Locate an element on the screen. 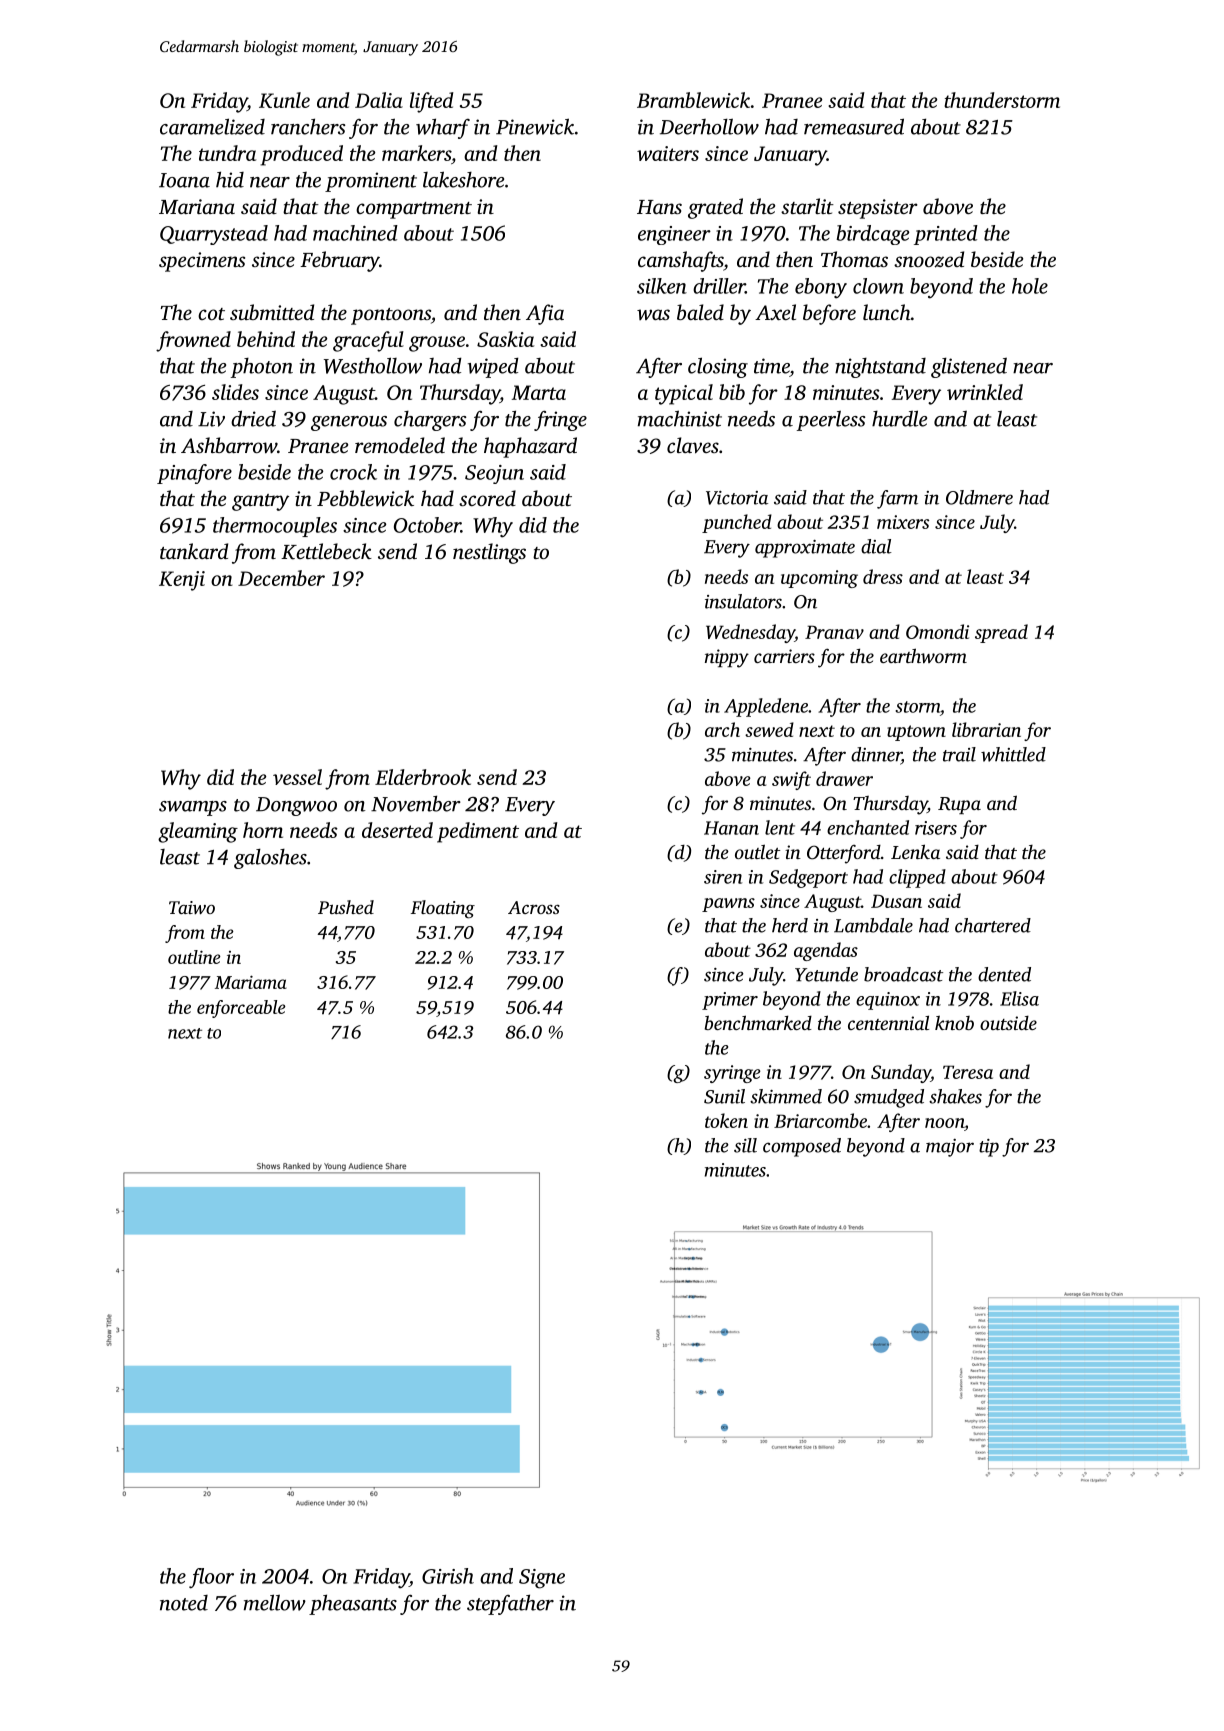 The image size is (1224, 1731). pawns is located at coordinates (728, 905).
